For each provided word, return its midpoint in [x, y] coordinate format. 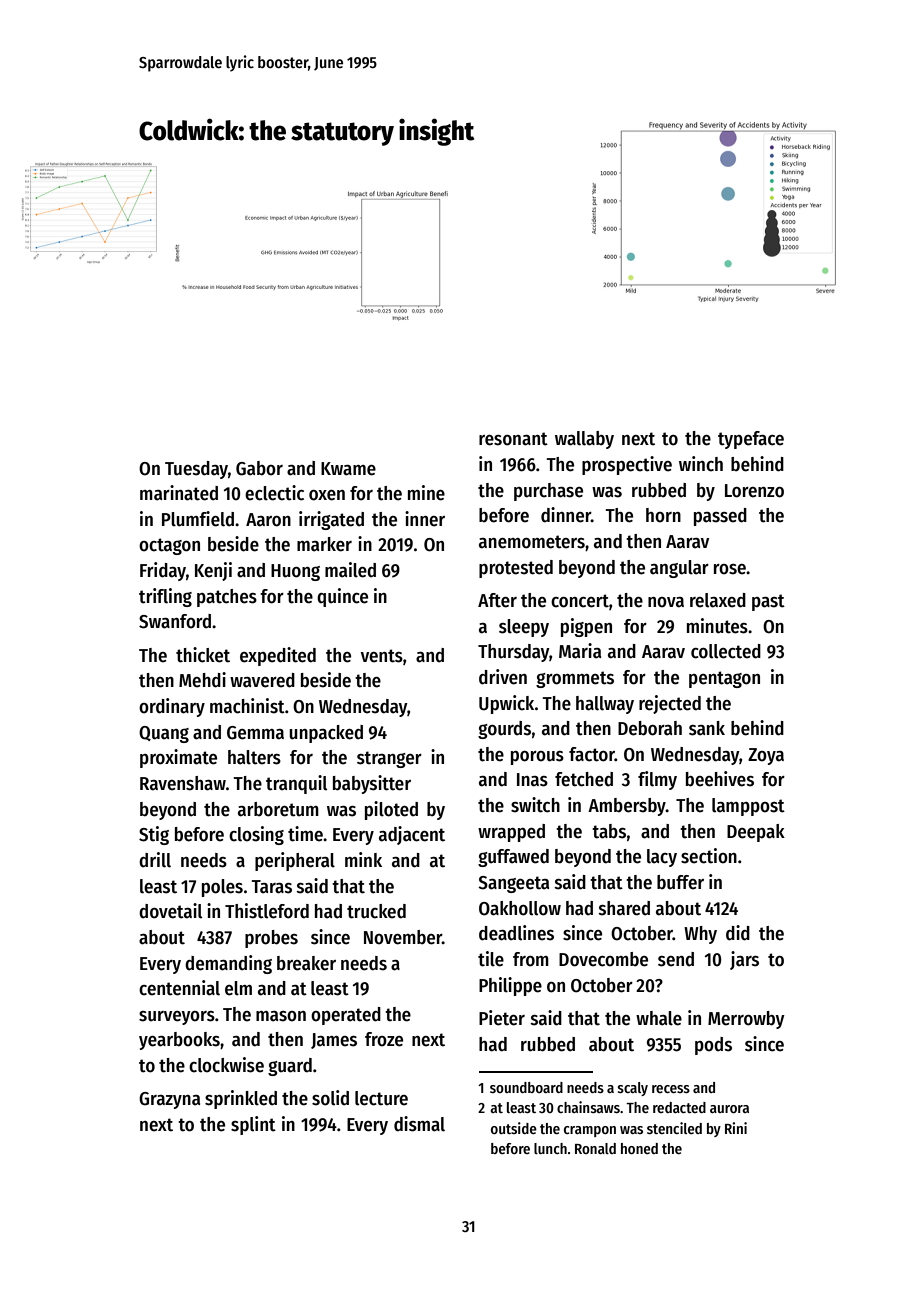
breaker [306, 963]
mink [363, 859]
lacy [662, 858]
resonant [513, 439]
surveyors [177, 1018]
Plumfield [198, 519]
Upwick [506, 704]
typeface [751, 440]
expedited [278, 656]
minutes [717, 626]
